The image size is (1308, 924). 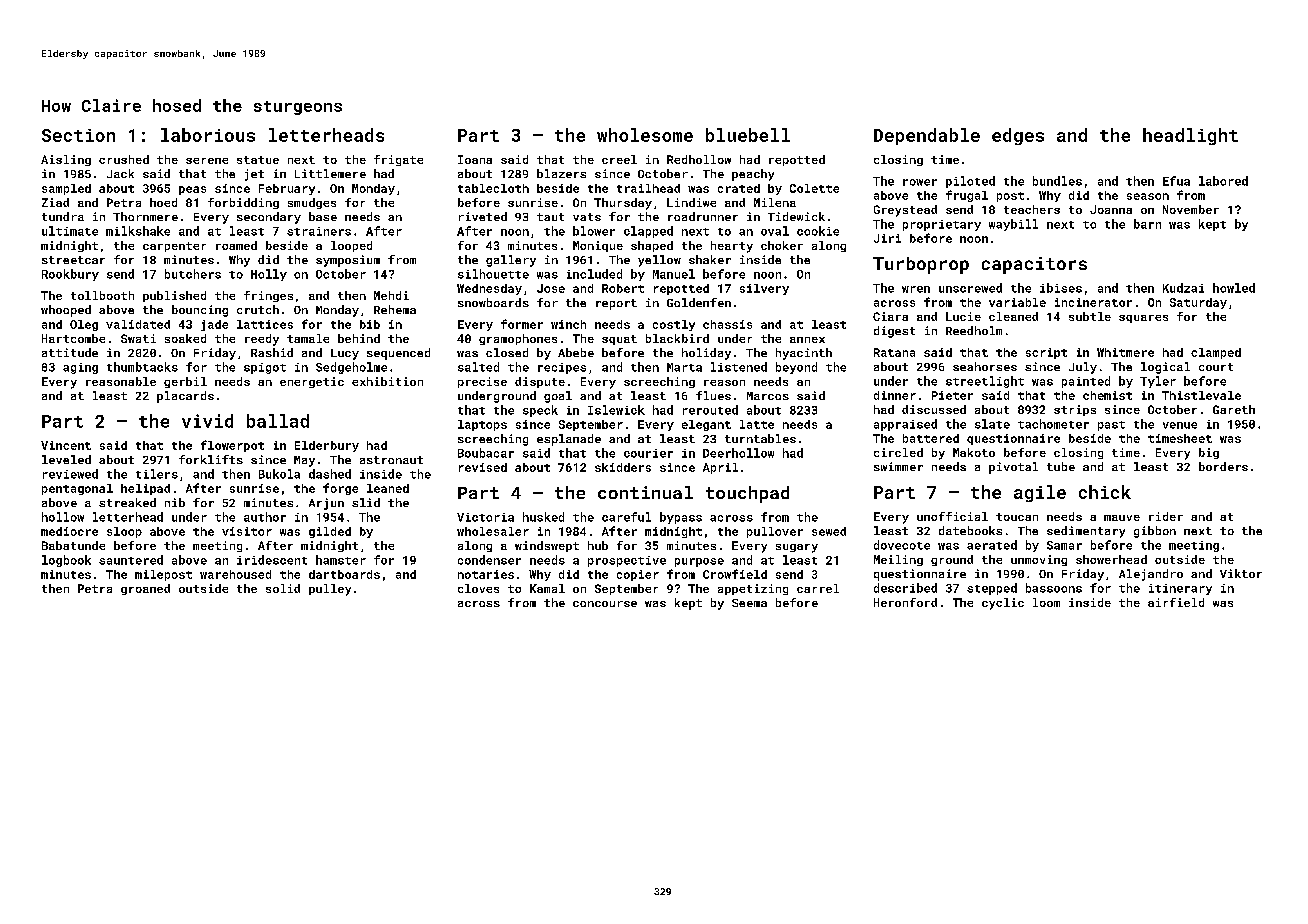 What do you see at coordinates (648, 188) in the screenshot?
I see `trailhead` at bounding box center [648, 188].
